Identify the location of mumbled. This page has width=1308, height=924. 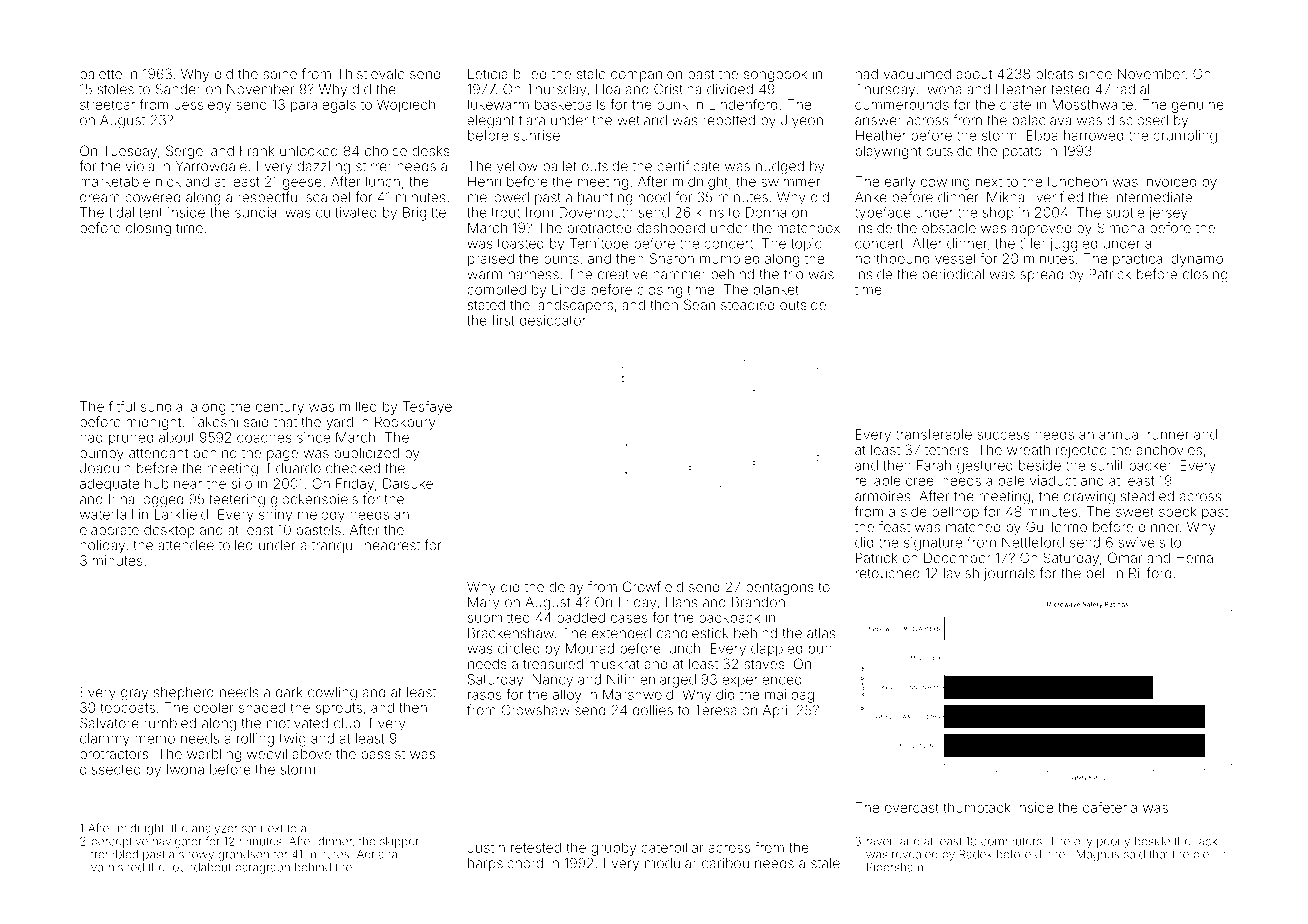
(729, 258).
